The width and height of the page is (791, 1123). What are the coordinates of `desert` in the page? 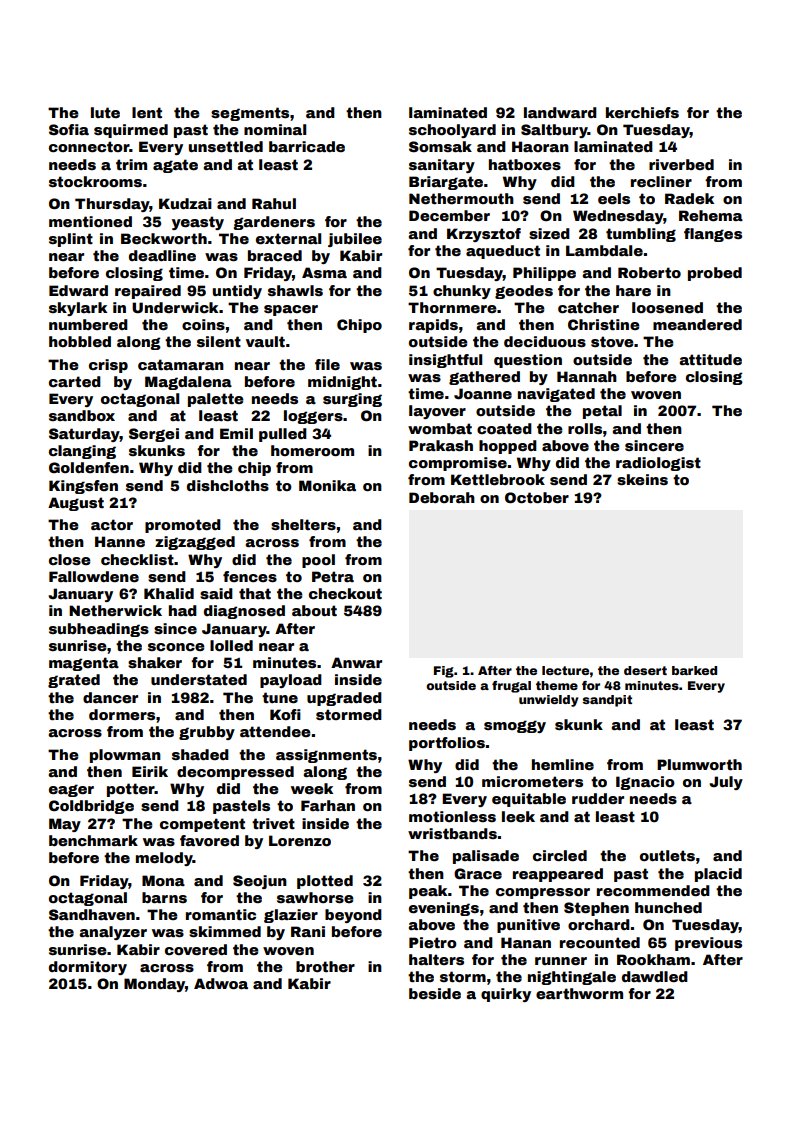 It's located at (645, 670).
